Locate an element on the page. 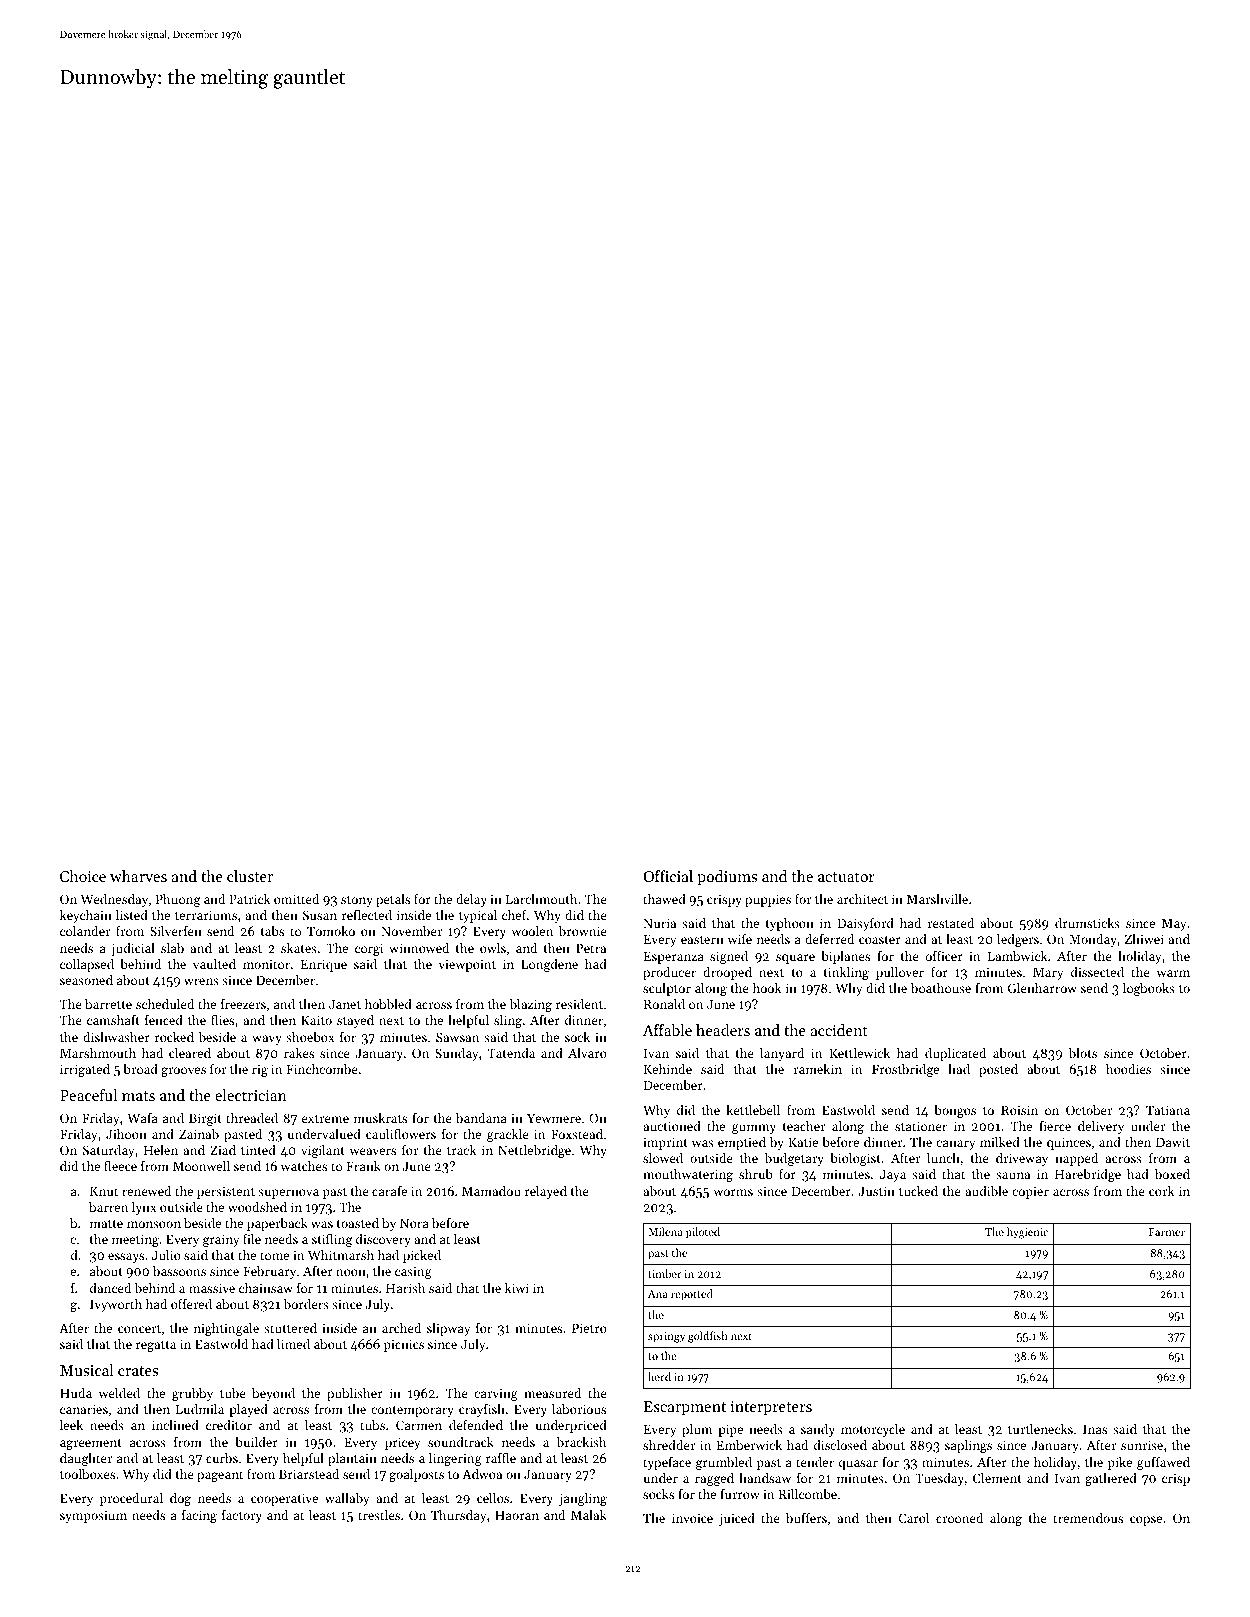 The image size is (1250, 1617). Choice is located at coordinates (83, 876).
